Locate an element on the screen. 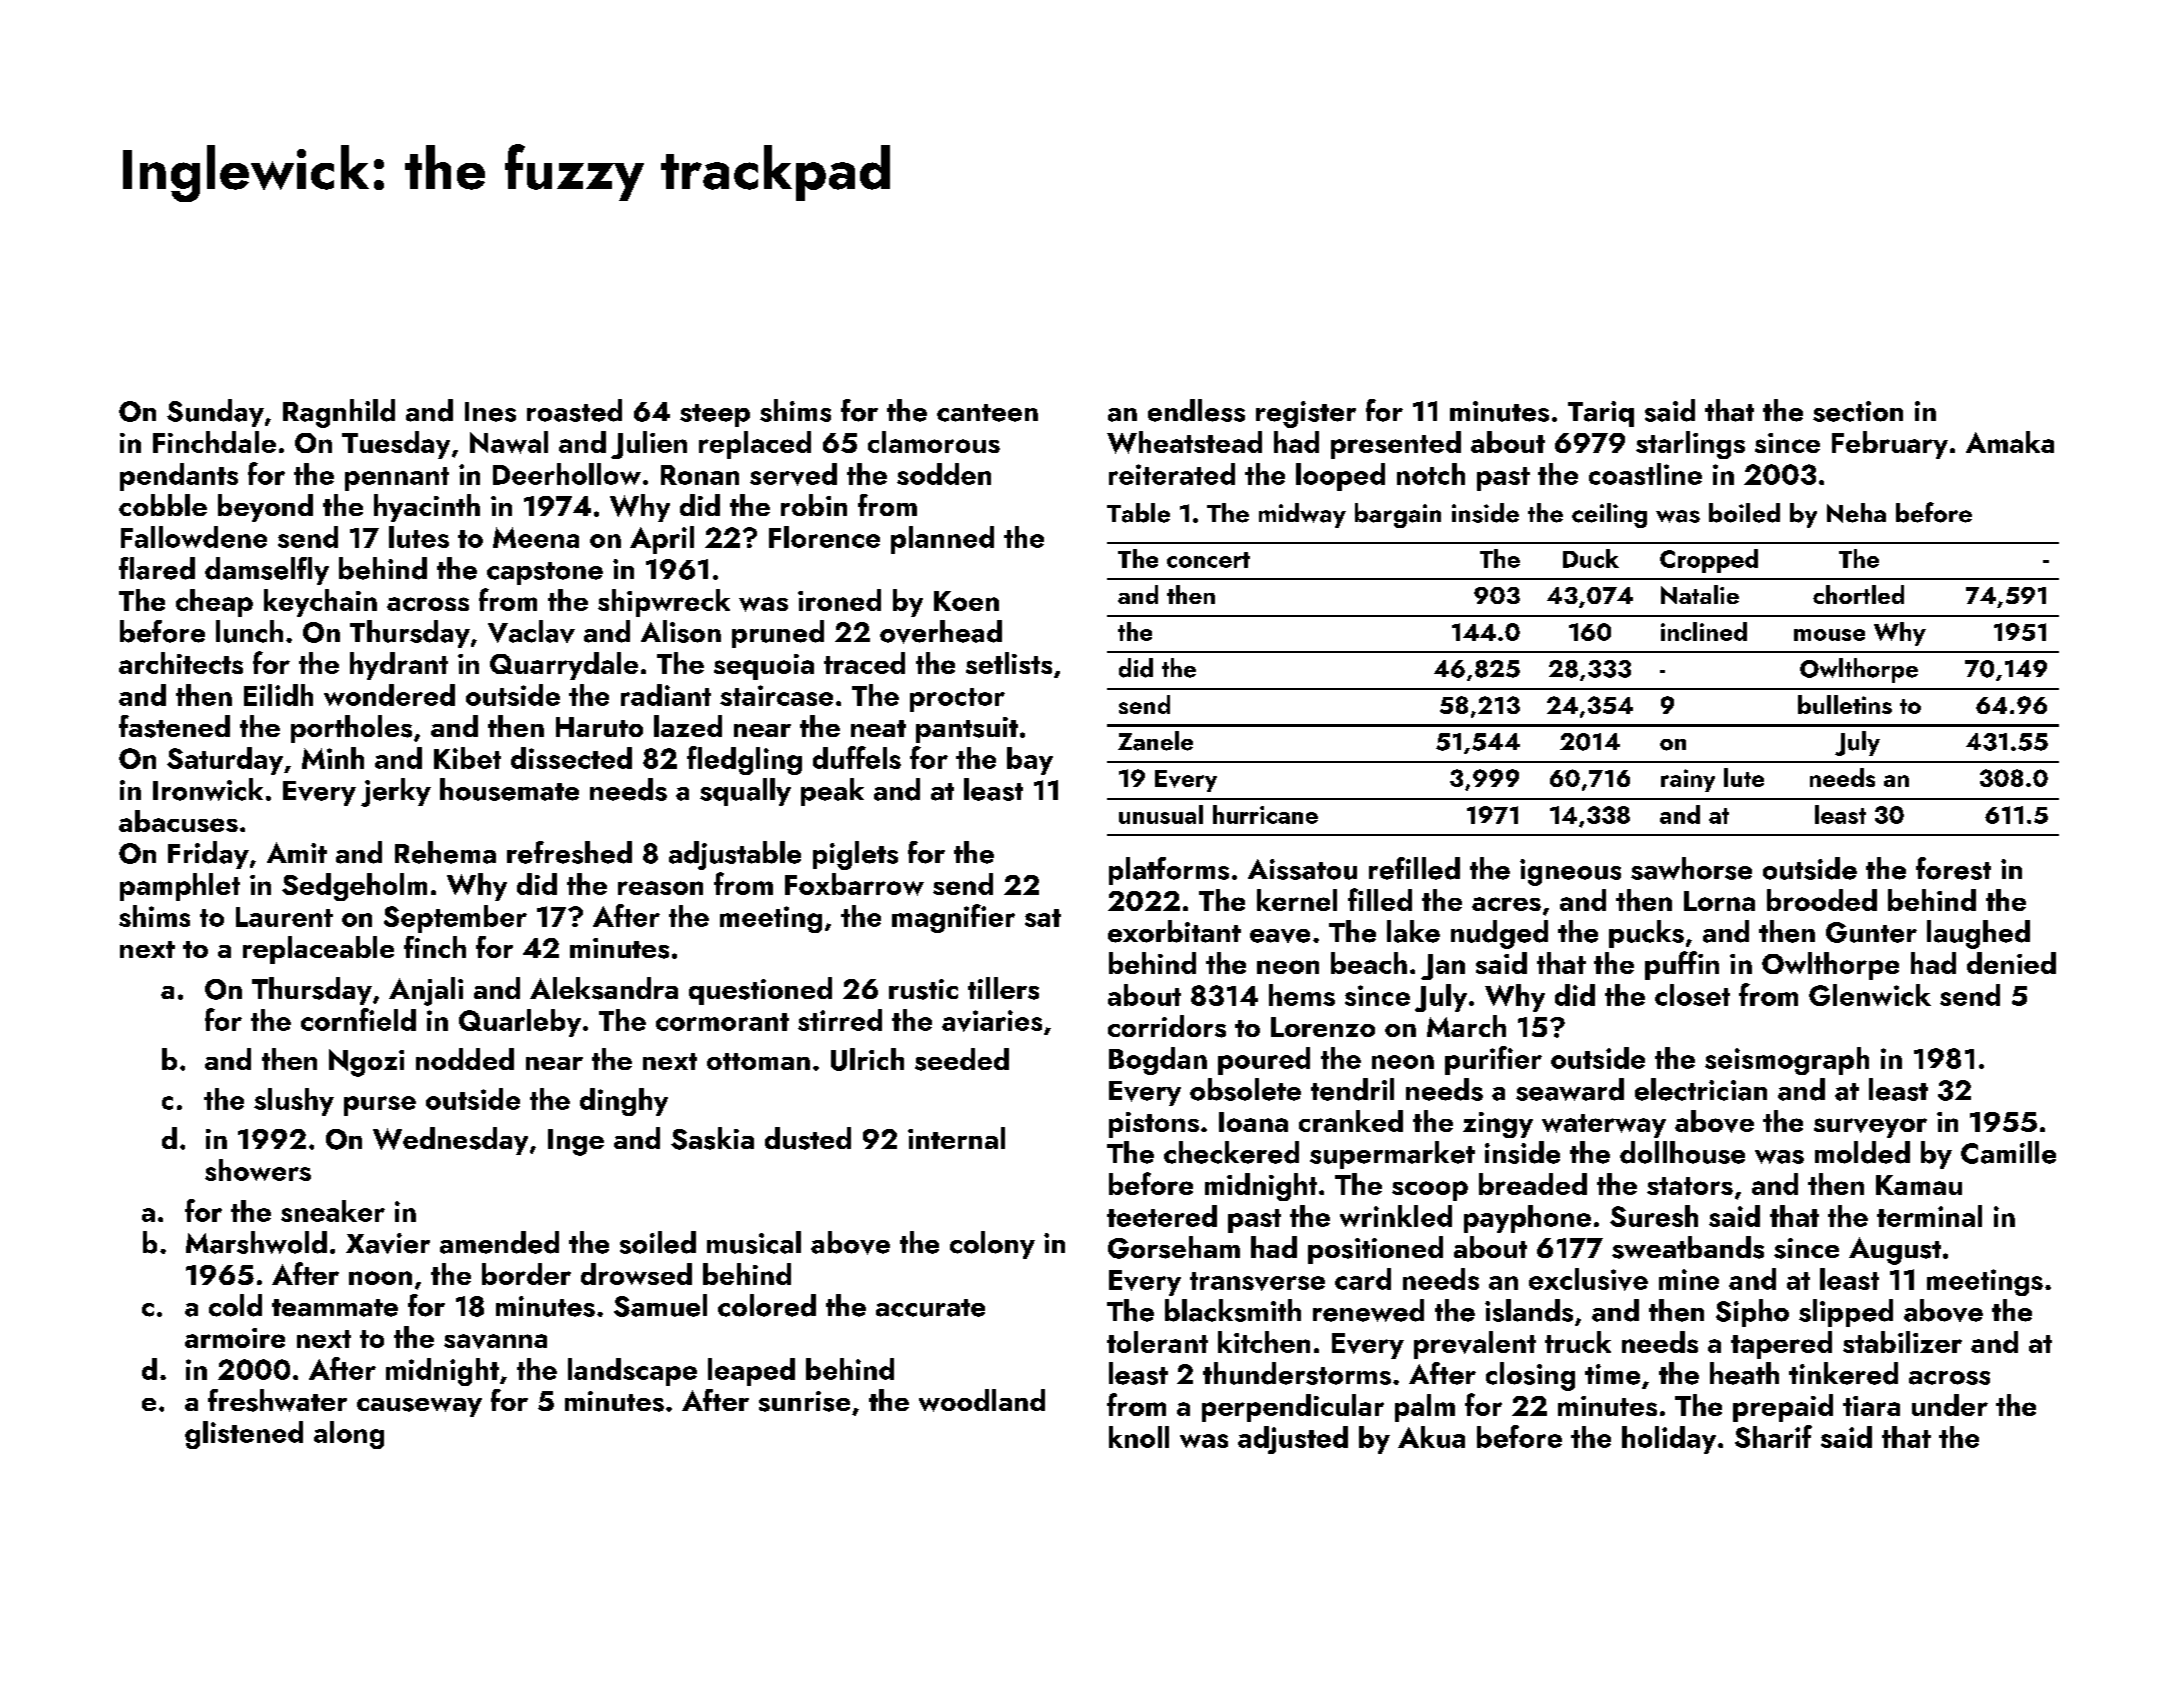 The height and width of the screenshot is (1683, 2178). adjusted is located at coordinates (1293, 1440).
